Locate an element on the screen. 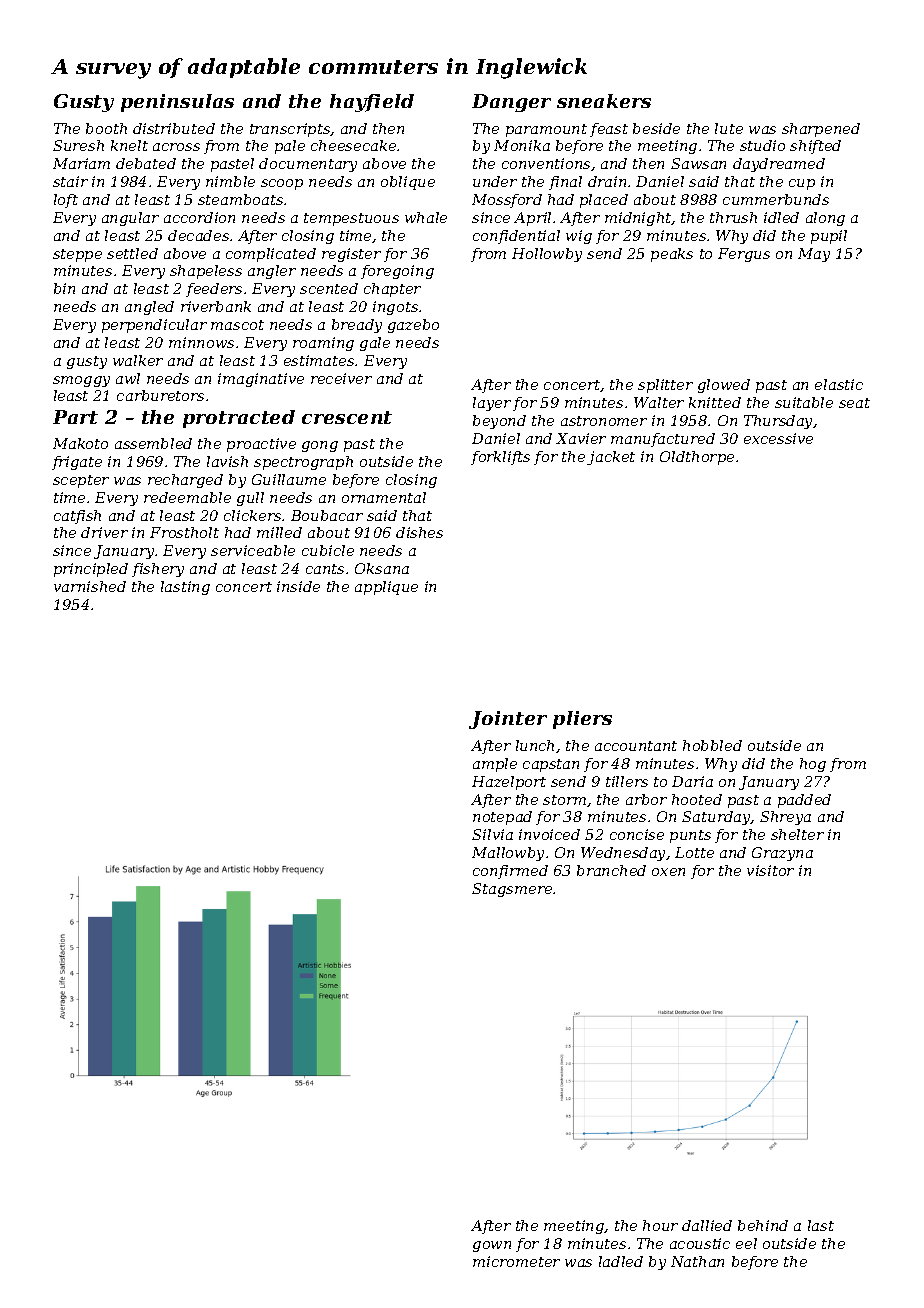  principled is located at coordinates (91, 570).
